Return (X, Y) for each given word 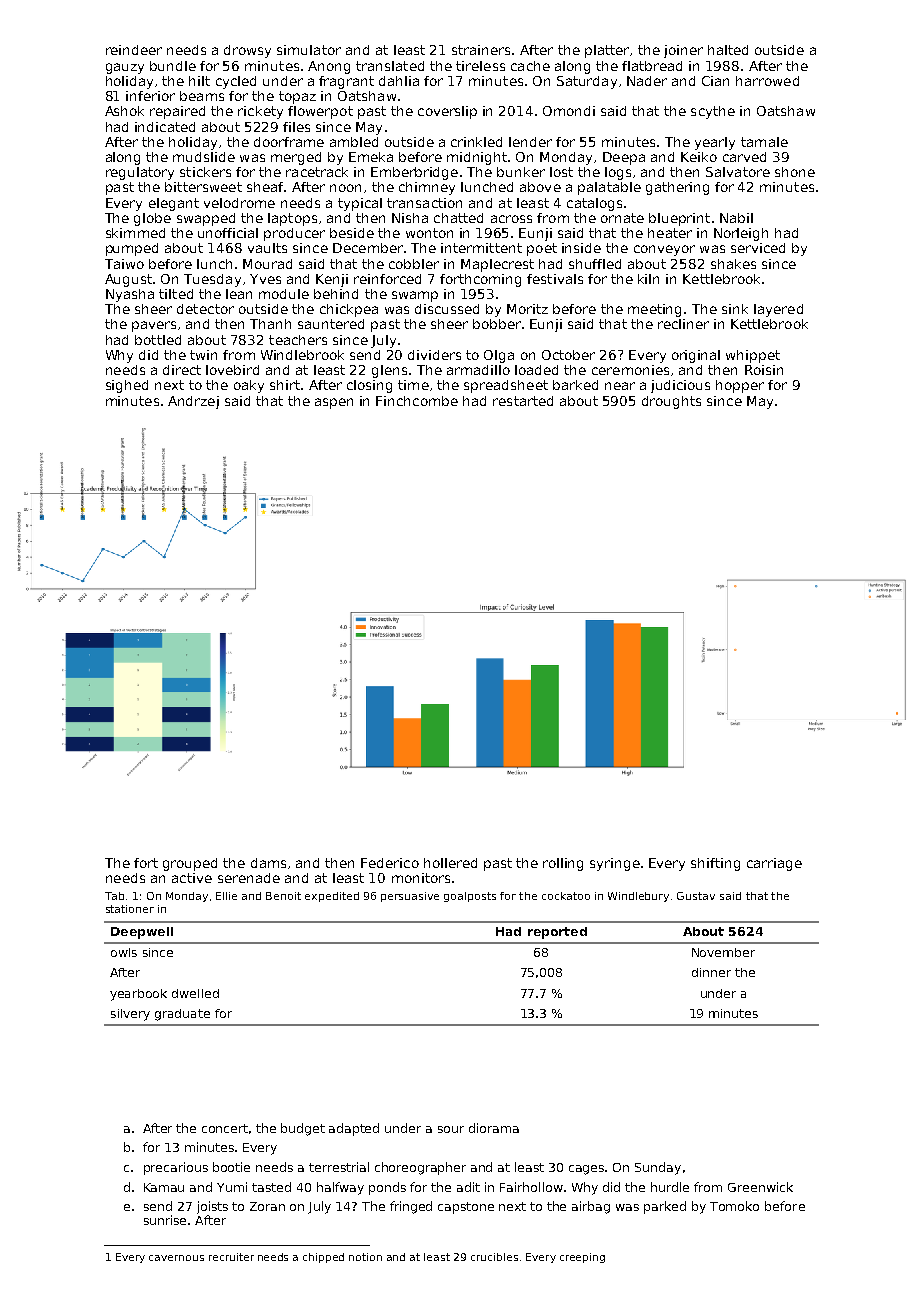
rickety (260, 112)
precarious (176, 1168)
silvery (130, 1015)
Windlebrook (302, 355)
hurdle (670, 1187)
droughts (671, 402)
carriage (774, 864)
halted (728, 50)
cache (530, 66)
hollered (450, 863)
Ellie (226, 896)
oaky (249, 386)
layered (778, 310)
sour (451, 1129)
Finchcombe (417, 401)
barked (575, 385)
